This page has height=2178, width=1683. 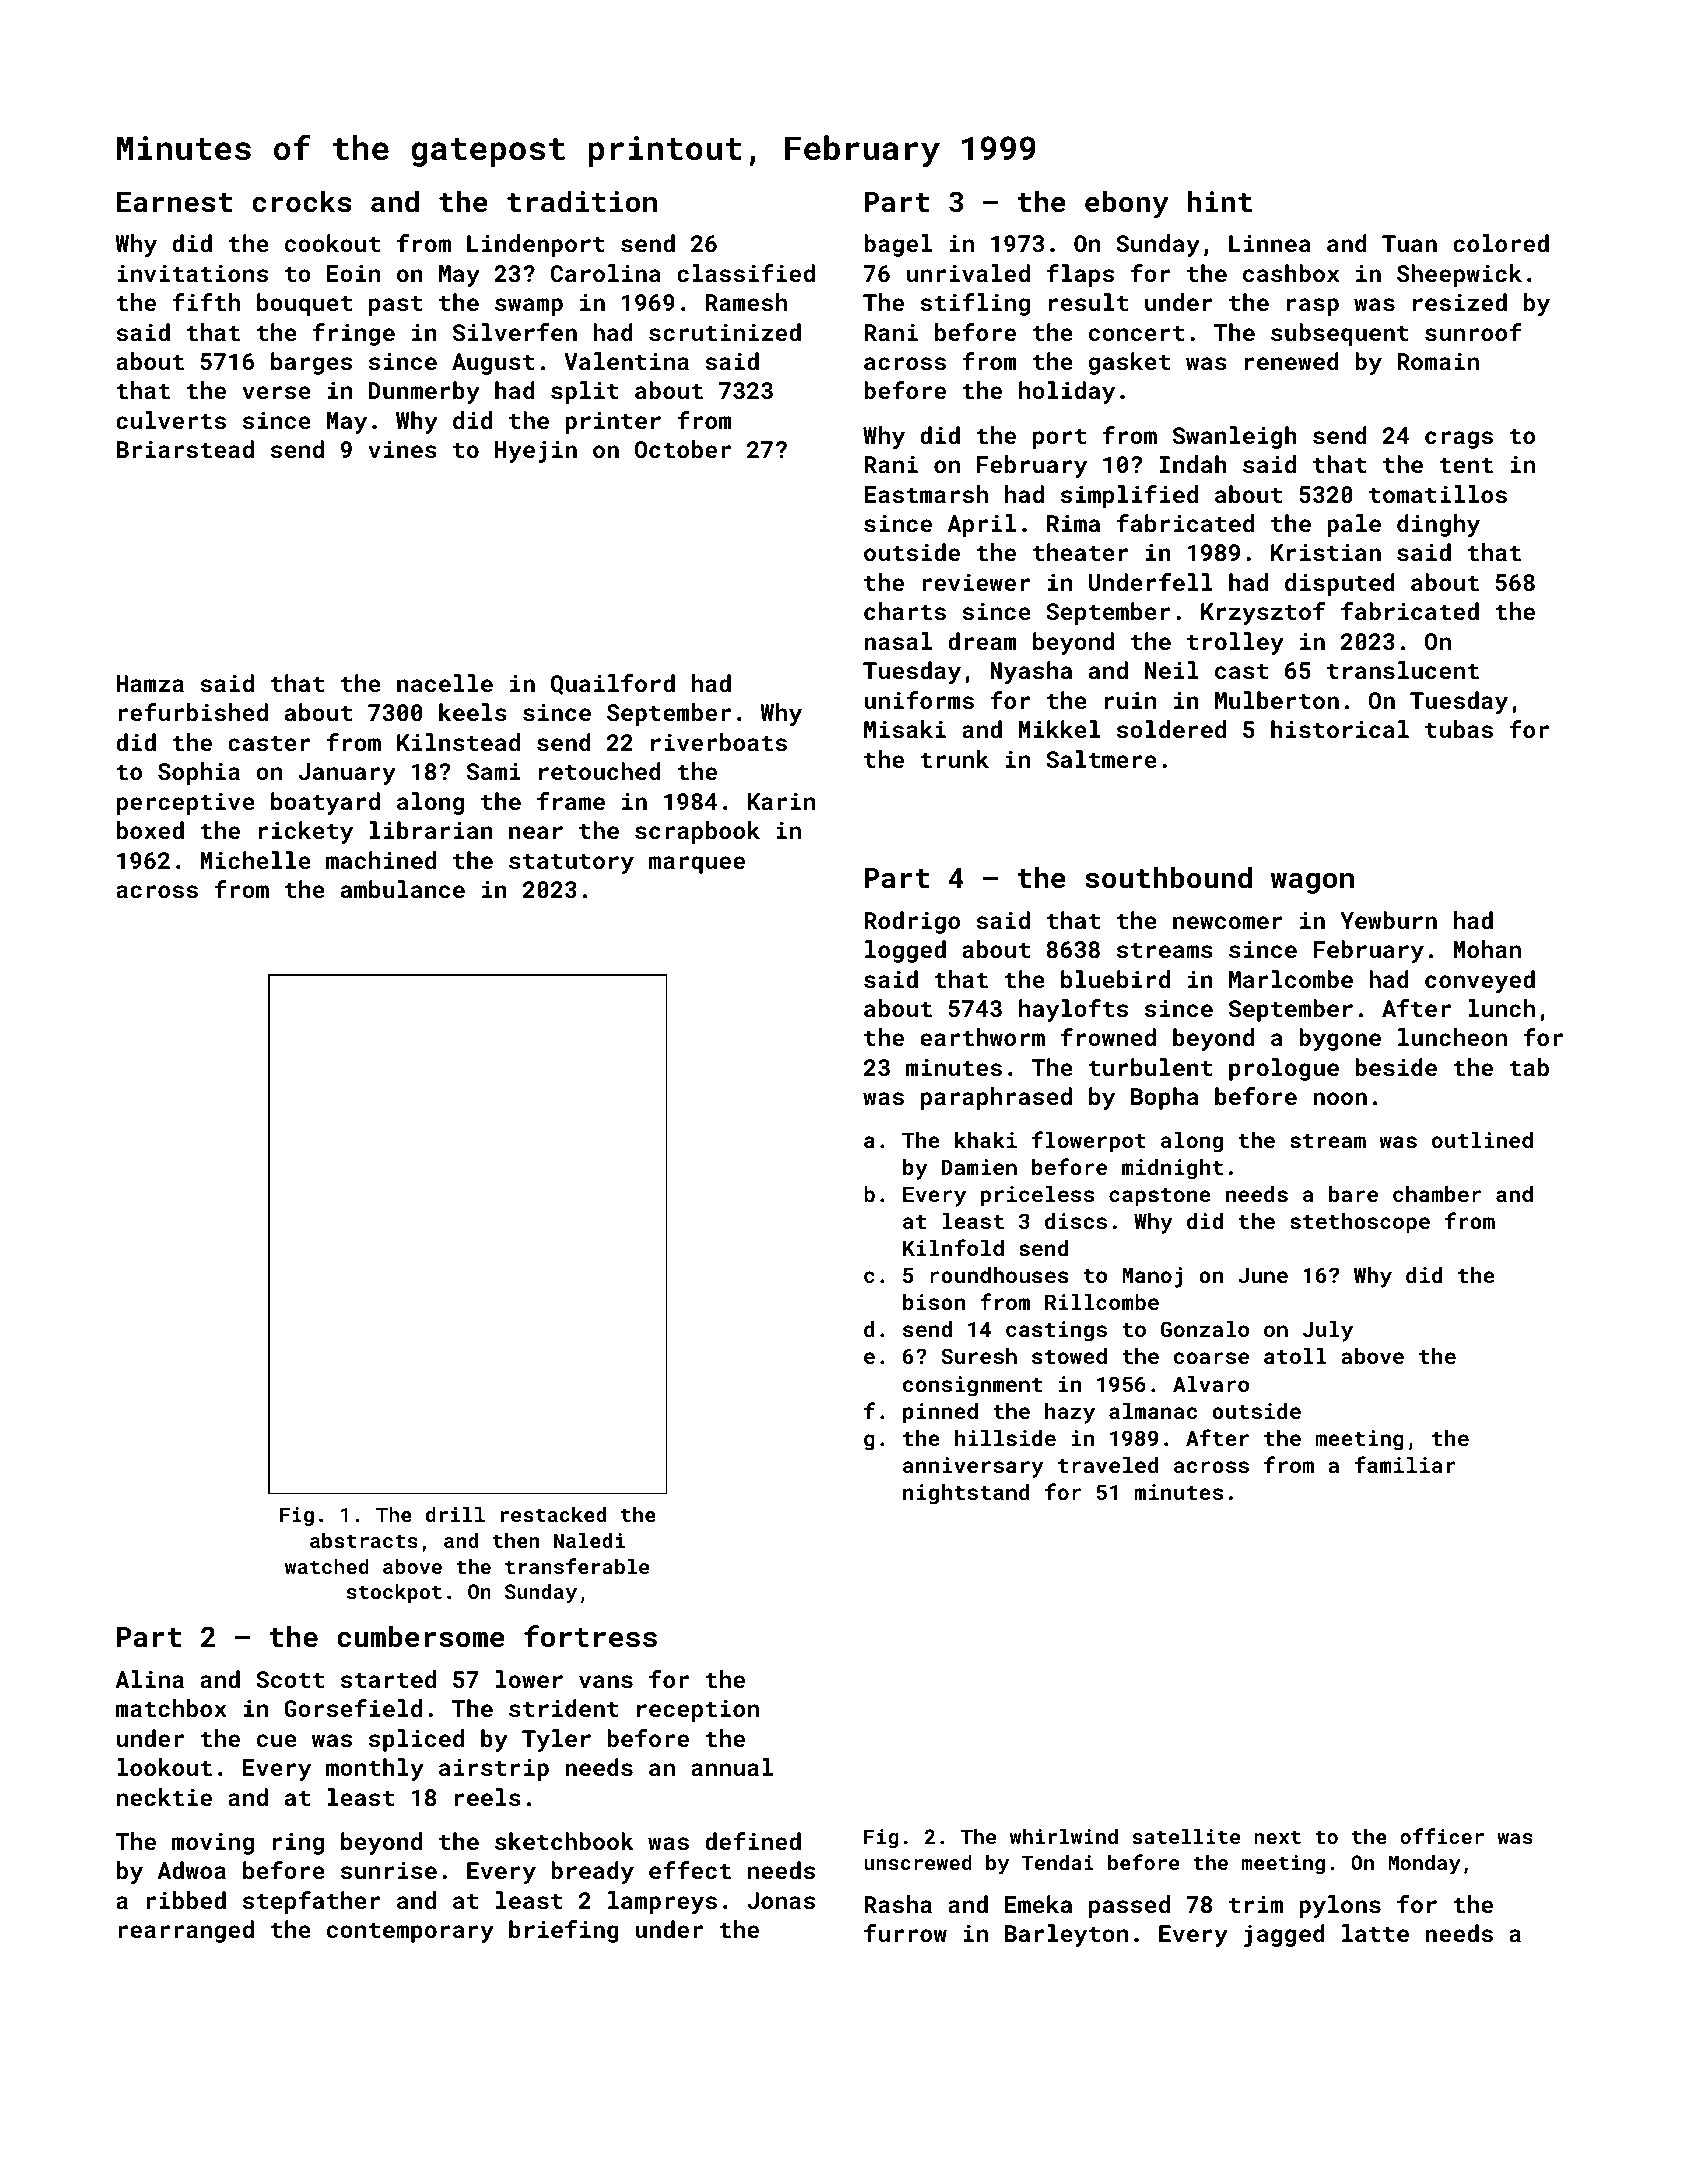 What do you see at coordinates (940, 1413) in the page?
I see `pinned` at bounding box center [940, 1413].
